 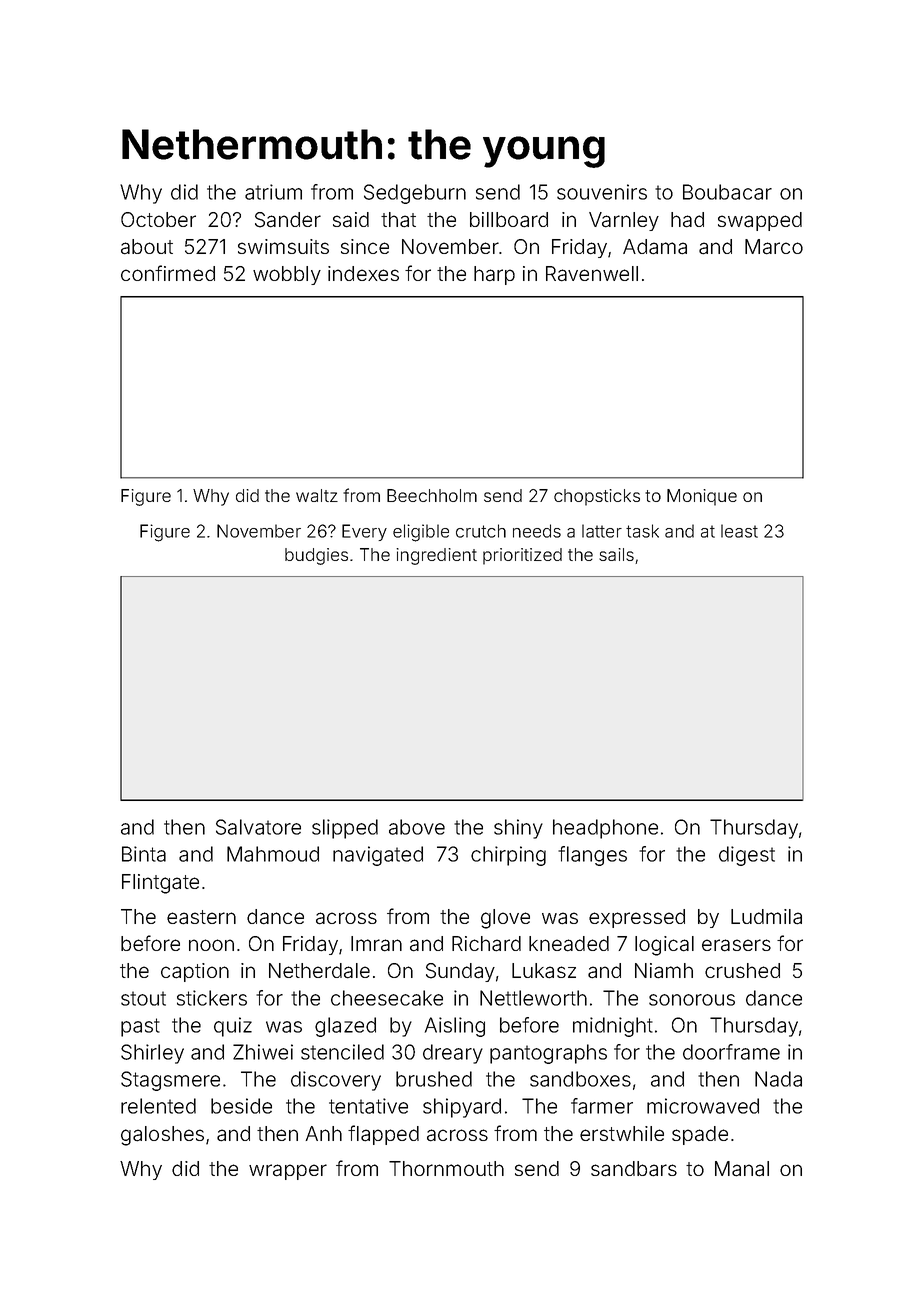 What do you see at coordinates (417, 827) in the screenshot?
I see `above` at bounding box center [417, 827].
